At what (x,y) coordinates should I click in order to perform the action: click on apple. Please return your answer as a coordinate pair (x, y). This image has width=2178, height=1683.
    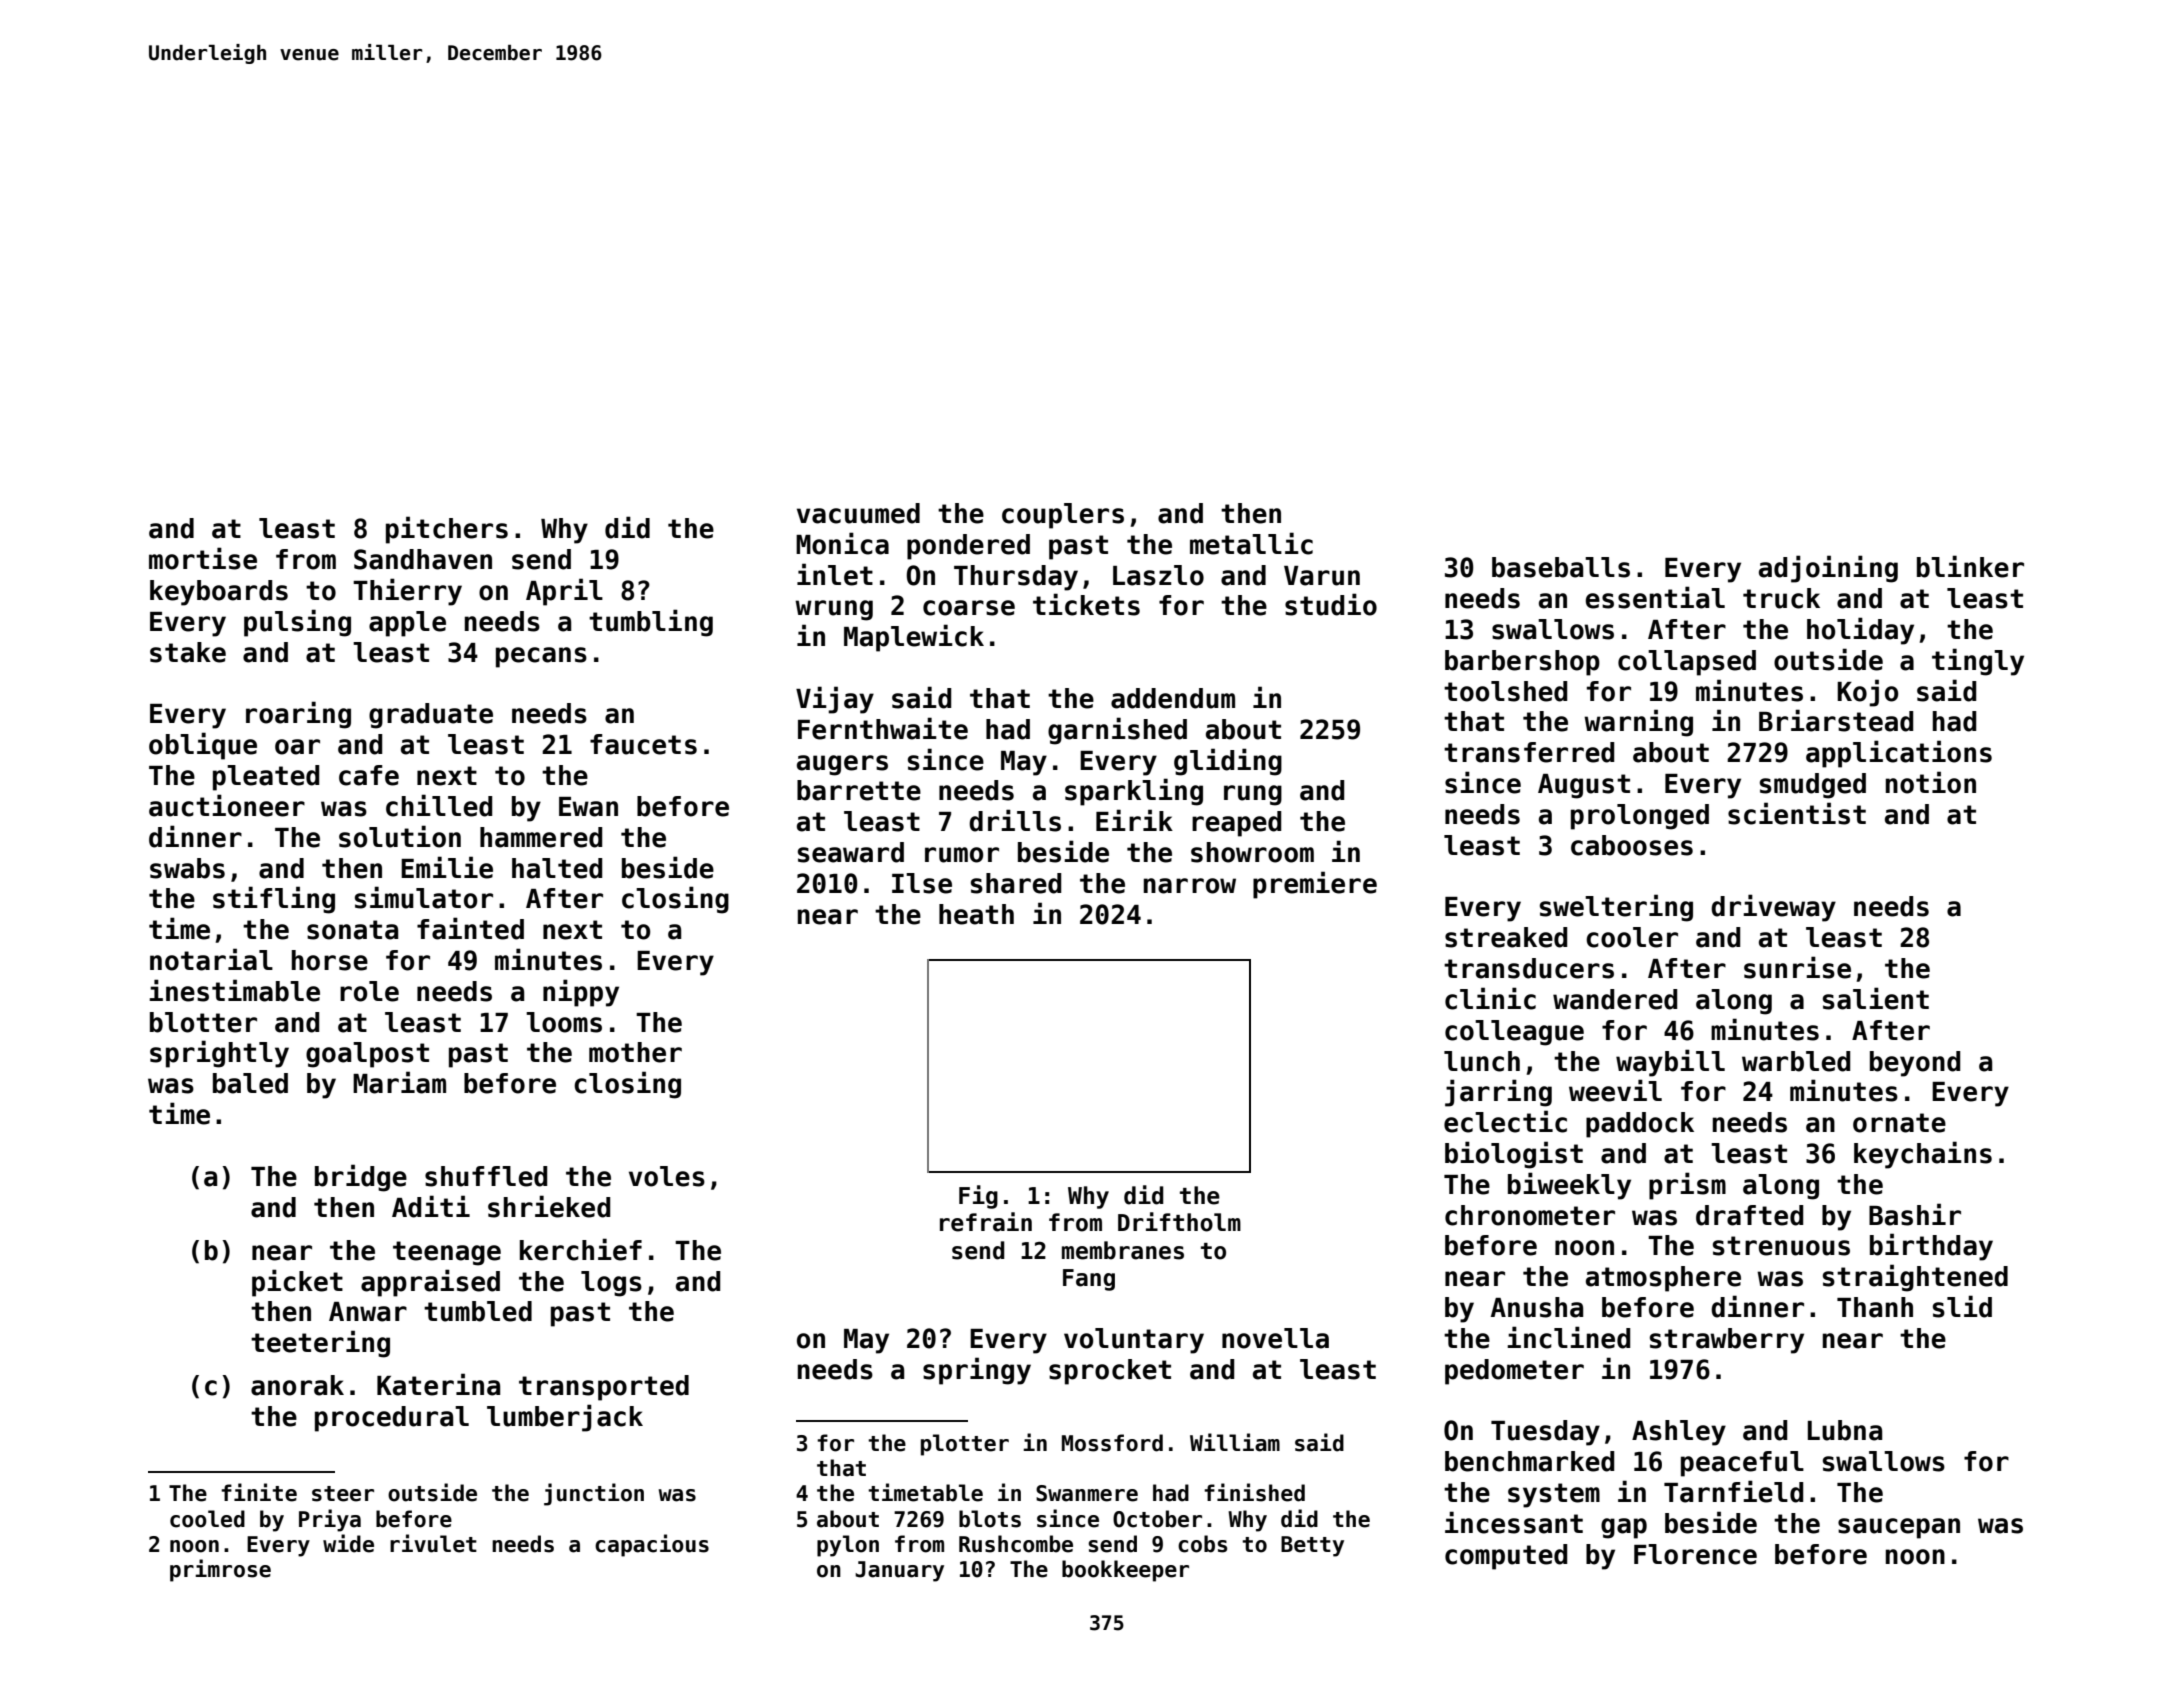
    Looking at the image, I should click on (407, 624).
